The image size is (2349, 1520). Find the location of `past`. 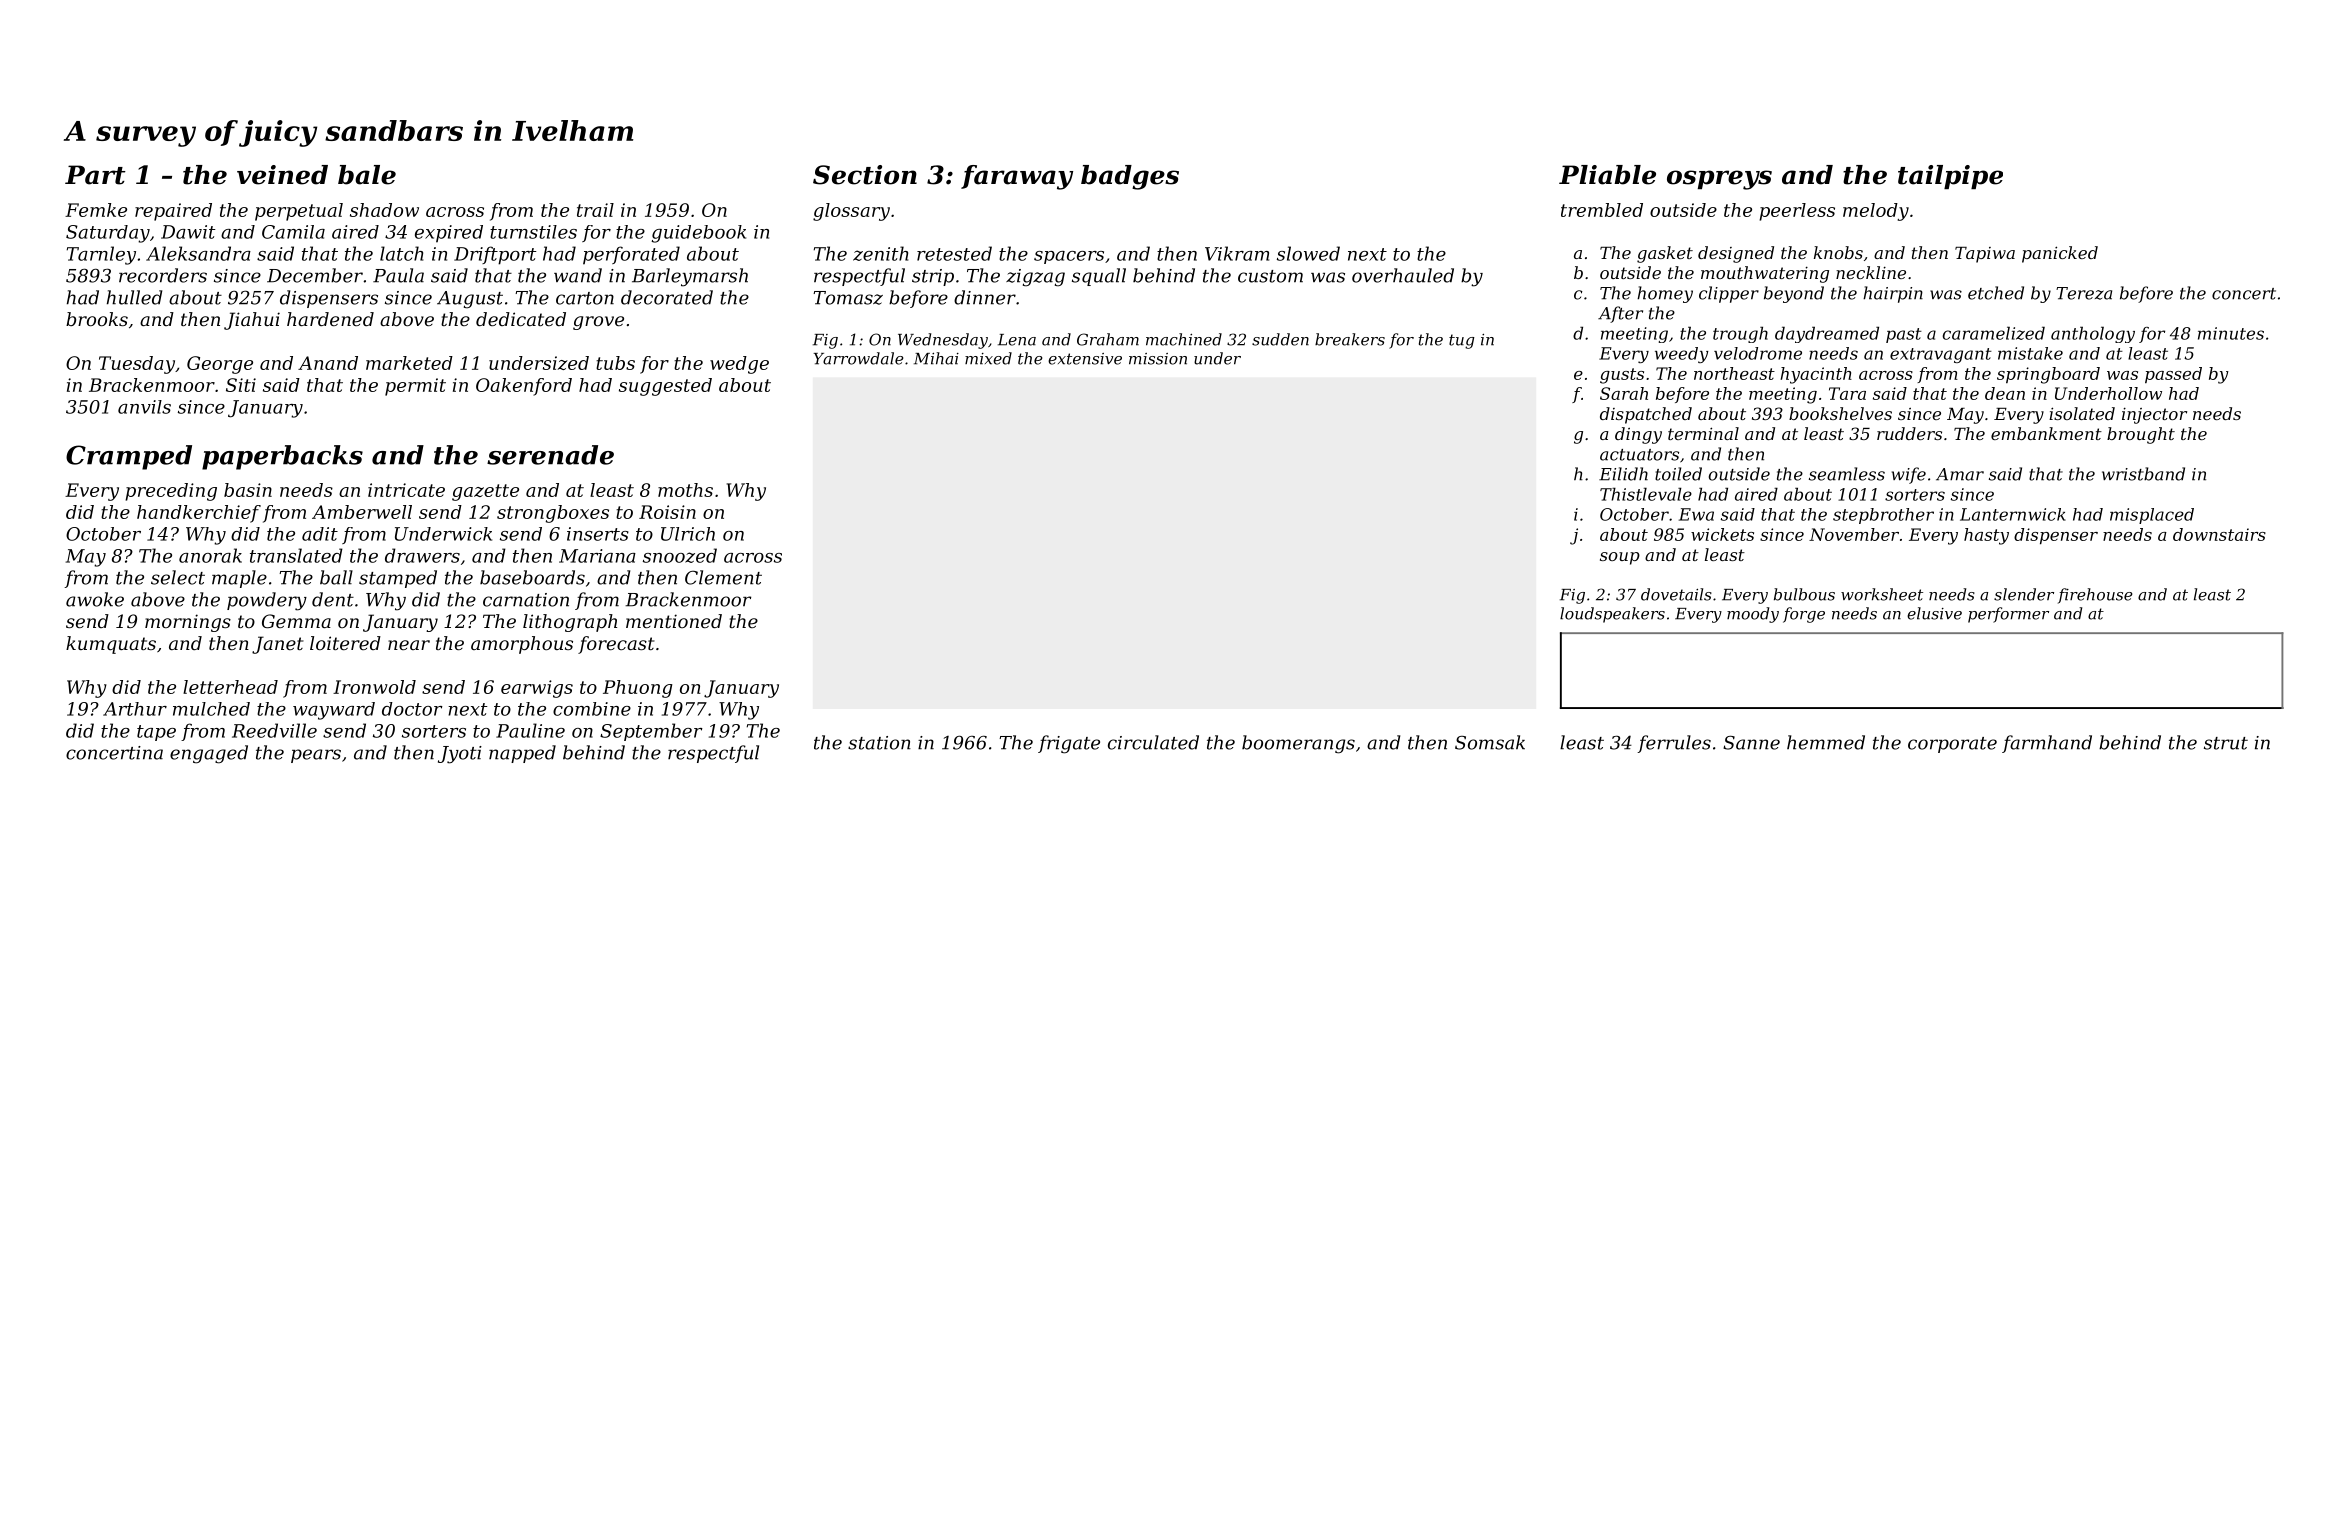

past is located at coordinates (1904, 335).
